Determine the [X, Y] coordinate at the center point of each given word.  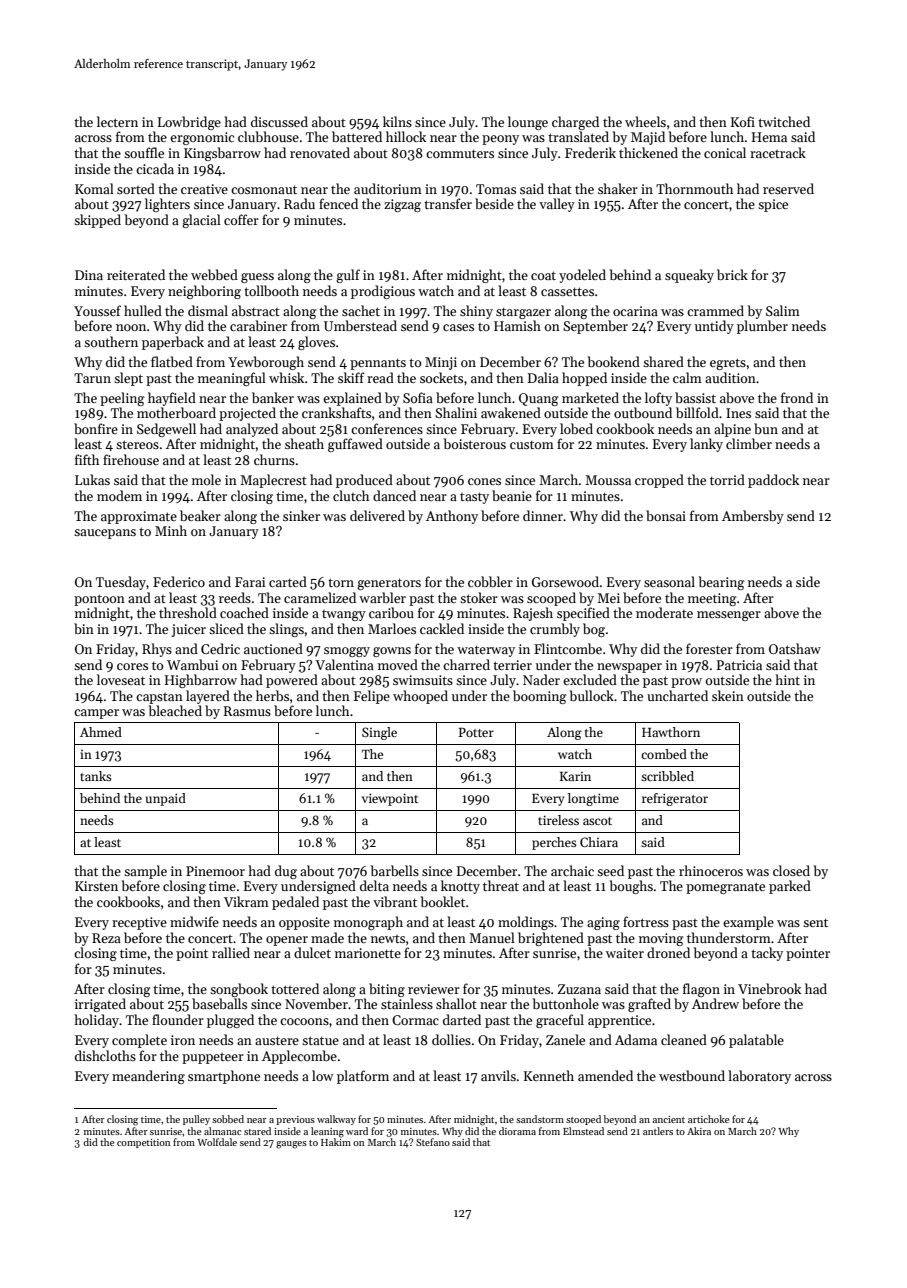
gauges [291, 1145]
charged [575, 123]
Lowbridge [189, 123]
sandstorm [540, 1119]
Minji [441, 363]
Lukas [92, 479]
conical [725, 152]
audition [730, 377]
